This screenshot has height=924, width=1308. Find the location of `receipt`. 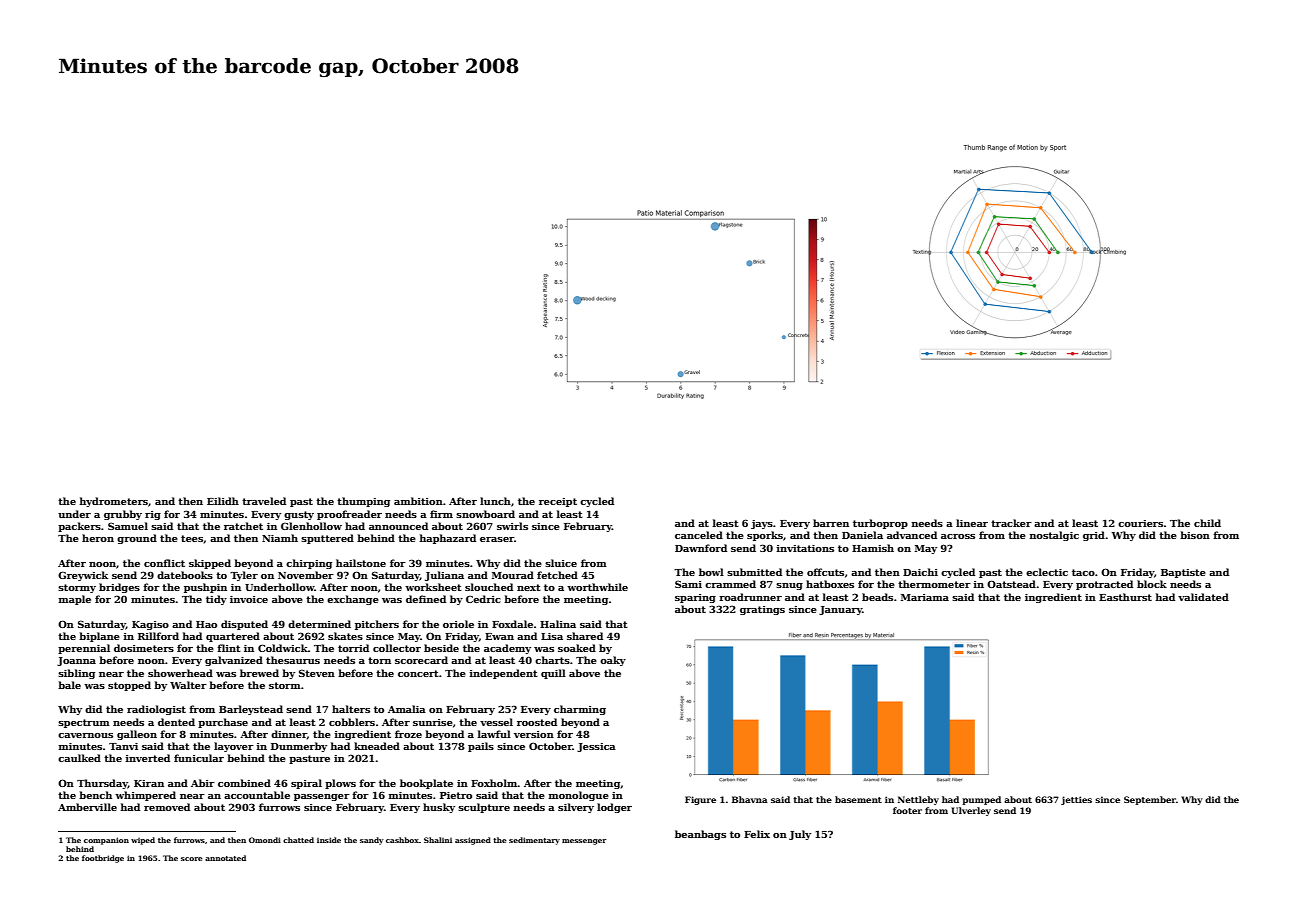

receipt is located at coordinates (558, 502).
